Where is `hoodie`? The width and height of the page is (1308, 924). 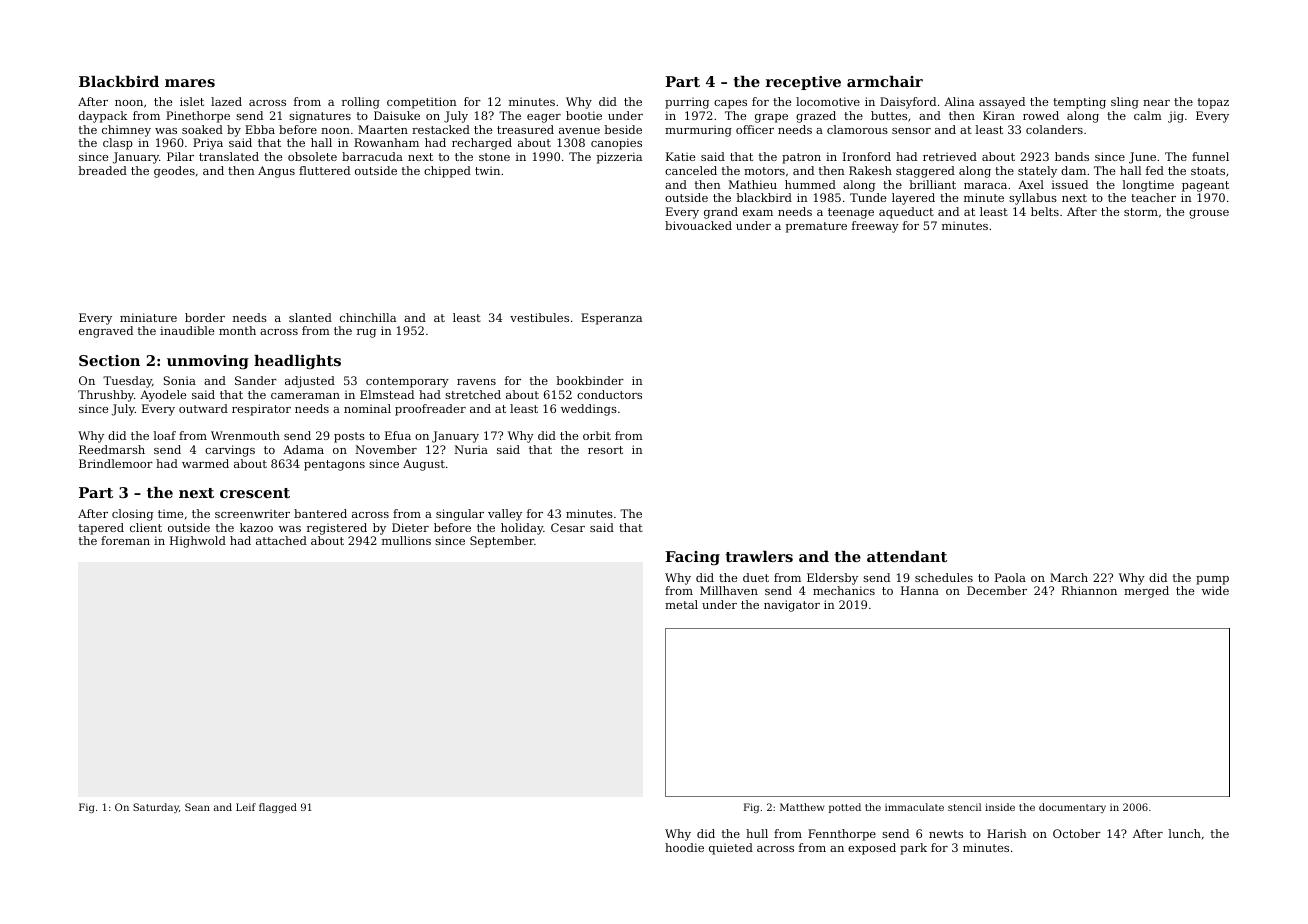
hoodie is located at coordinates (684, 847).
